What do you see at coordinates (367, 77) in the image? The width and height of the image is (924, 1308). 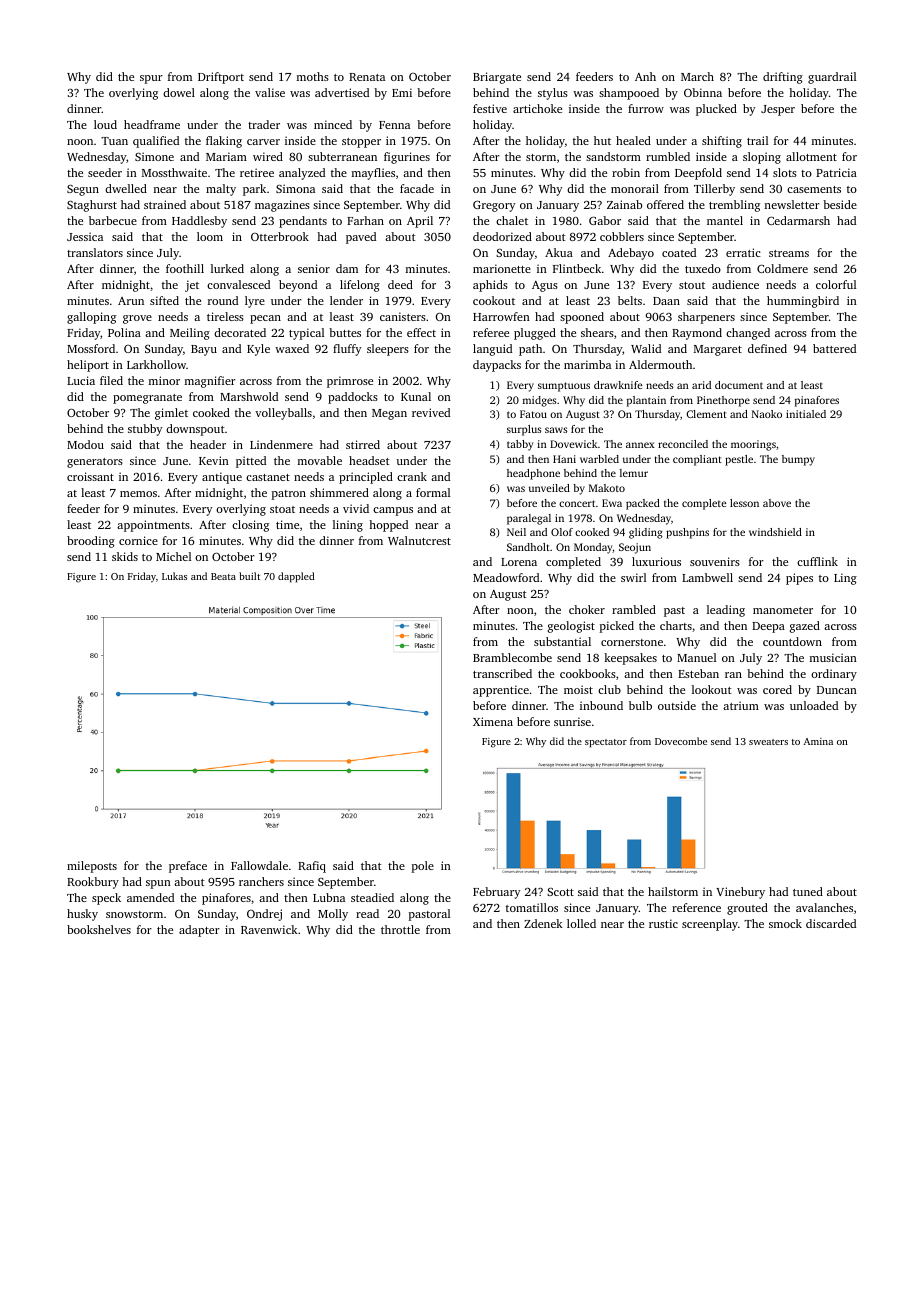 I see `Renata` at bounding box center [367, 77].
